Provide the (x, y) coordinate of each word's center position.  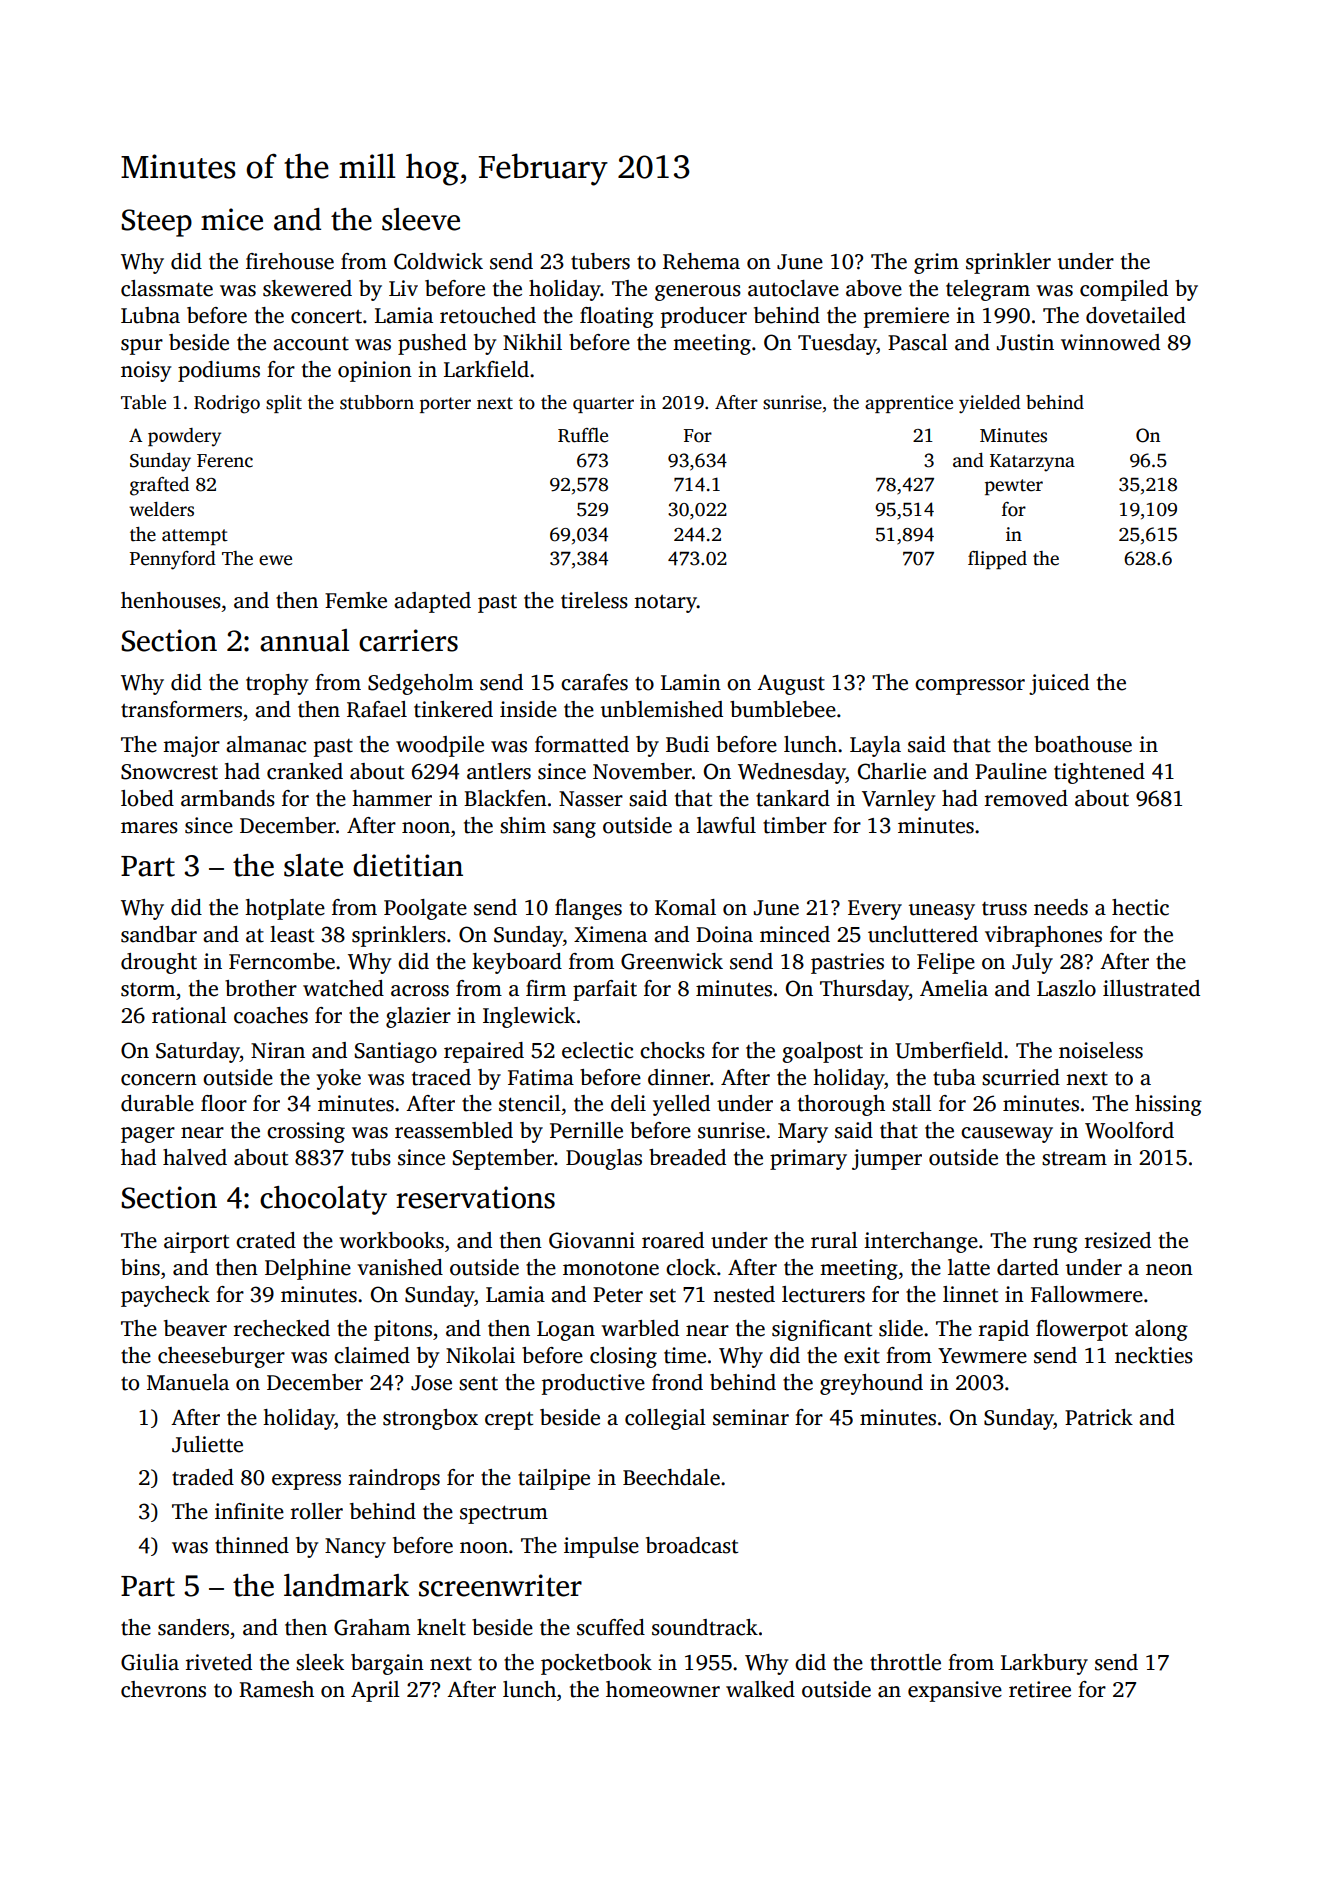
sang (574, 830)
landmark (346, 1585)
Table (143, 402)
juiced (1059, 684)
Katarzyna (1032, 463)
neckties (1154, 1355)
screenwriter (500, 1585)
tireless (594, 600)
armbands (228, 798)
